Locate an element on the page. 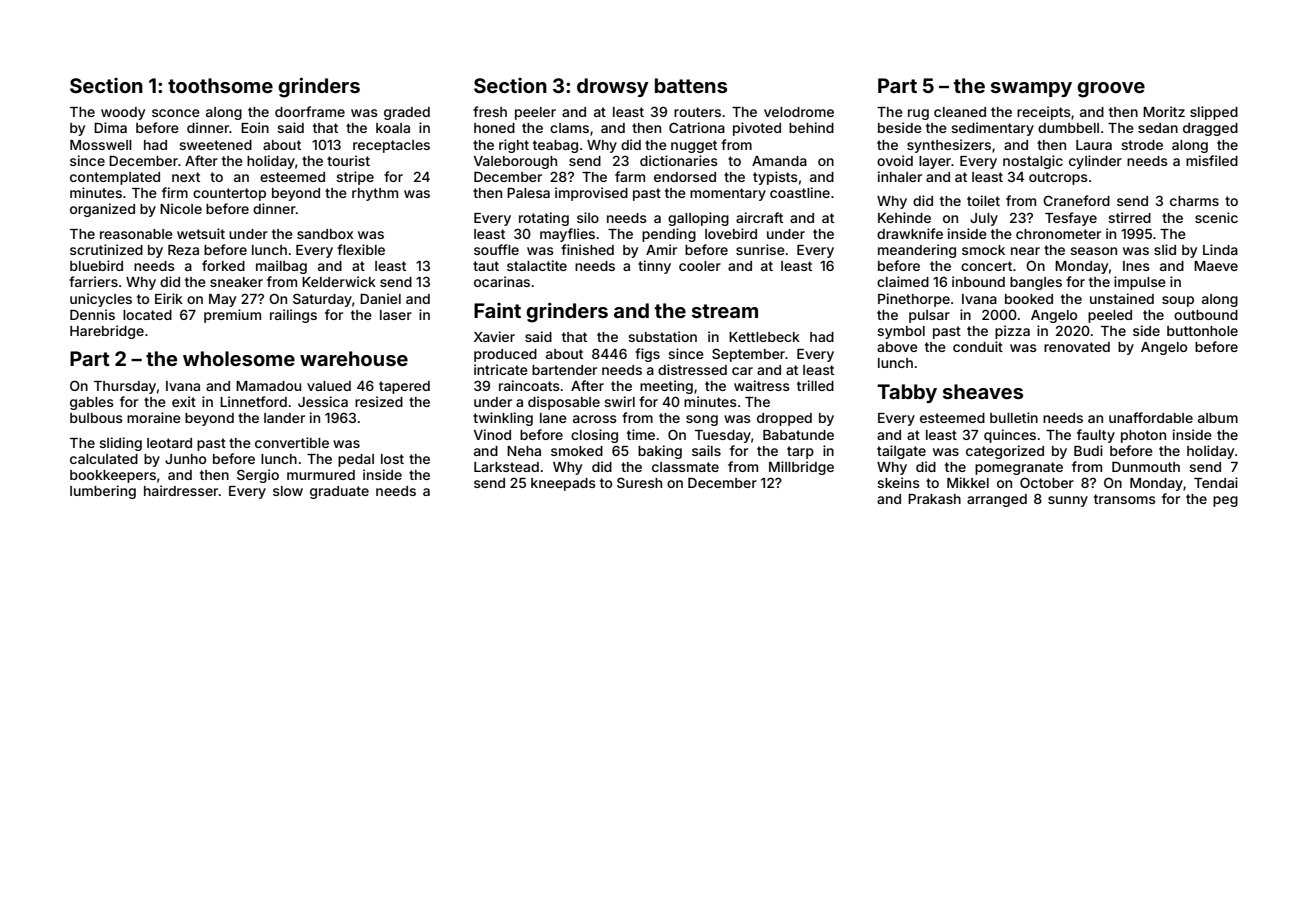  Tuesday is located at coordinates (723, 436).
